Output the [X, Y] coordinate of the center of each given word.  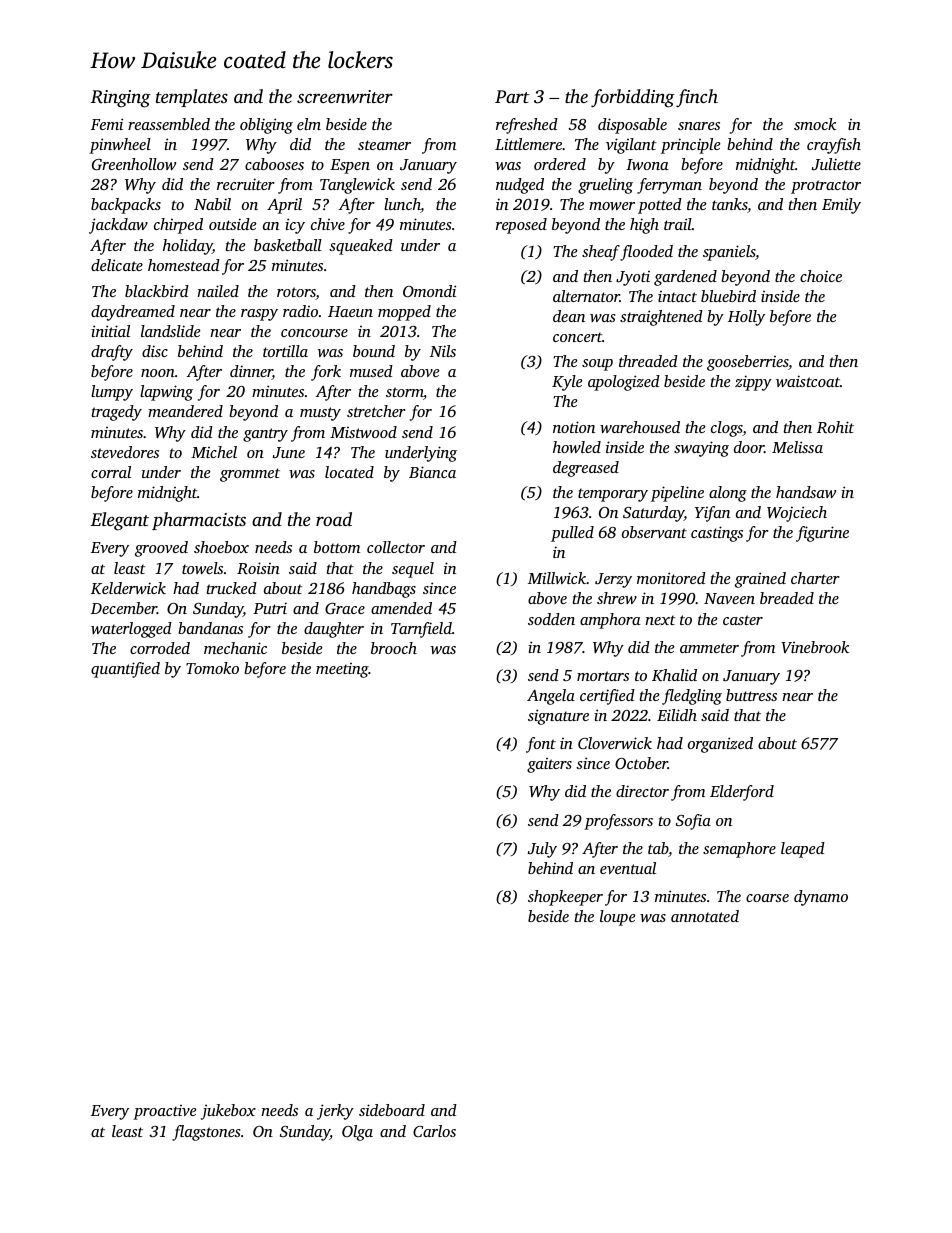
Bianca [432, 472]
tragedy [116, 413]
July [542, 850]
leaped [803, 850]
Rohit [835, 427]
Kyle [567, 383]
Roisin [258, 568]
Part [512, 96]
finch [697, 98]
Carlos [434, 1131]
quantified [125, 670]
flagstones [206, 1133]
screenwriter [345, 96]
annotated [705, 916]
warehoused [640, 427]
